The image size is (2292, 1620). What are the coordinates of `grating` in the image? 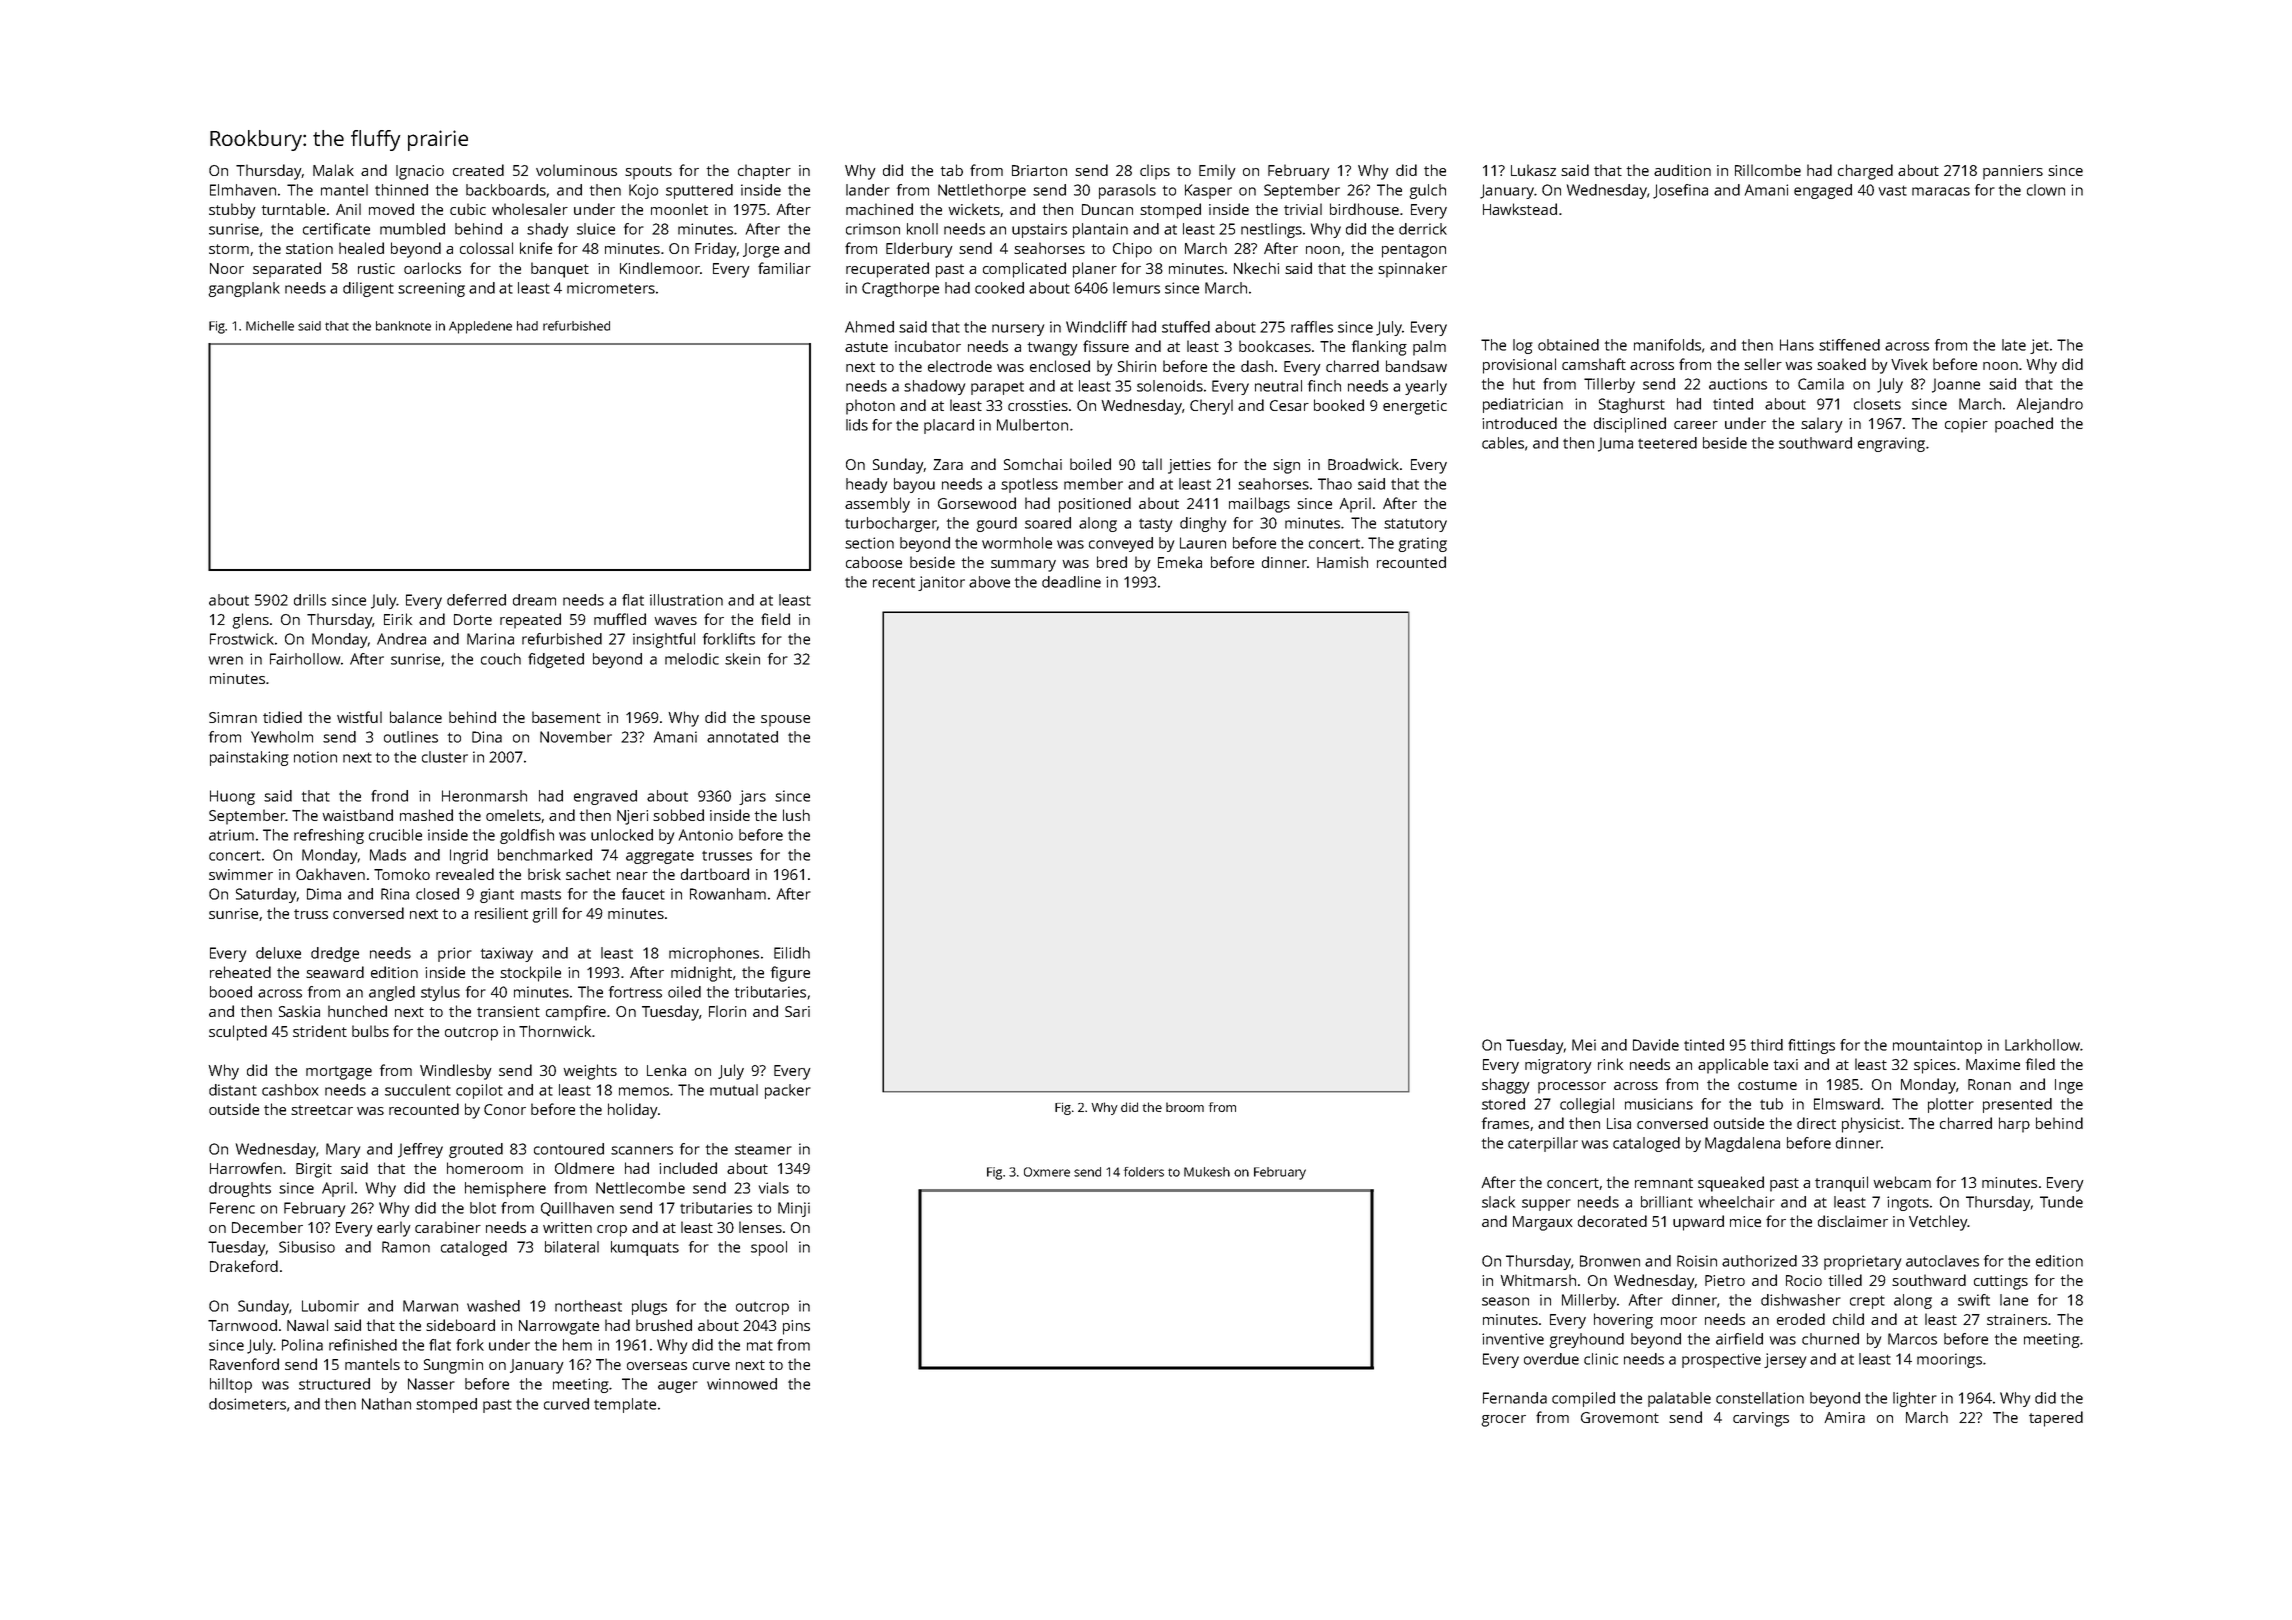 It's located at (1422, 544).
